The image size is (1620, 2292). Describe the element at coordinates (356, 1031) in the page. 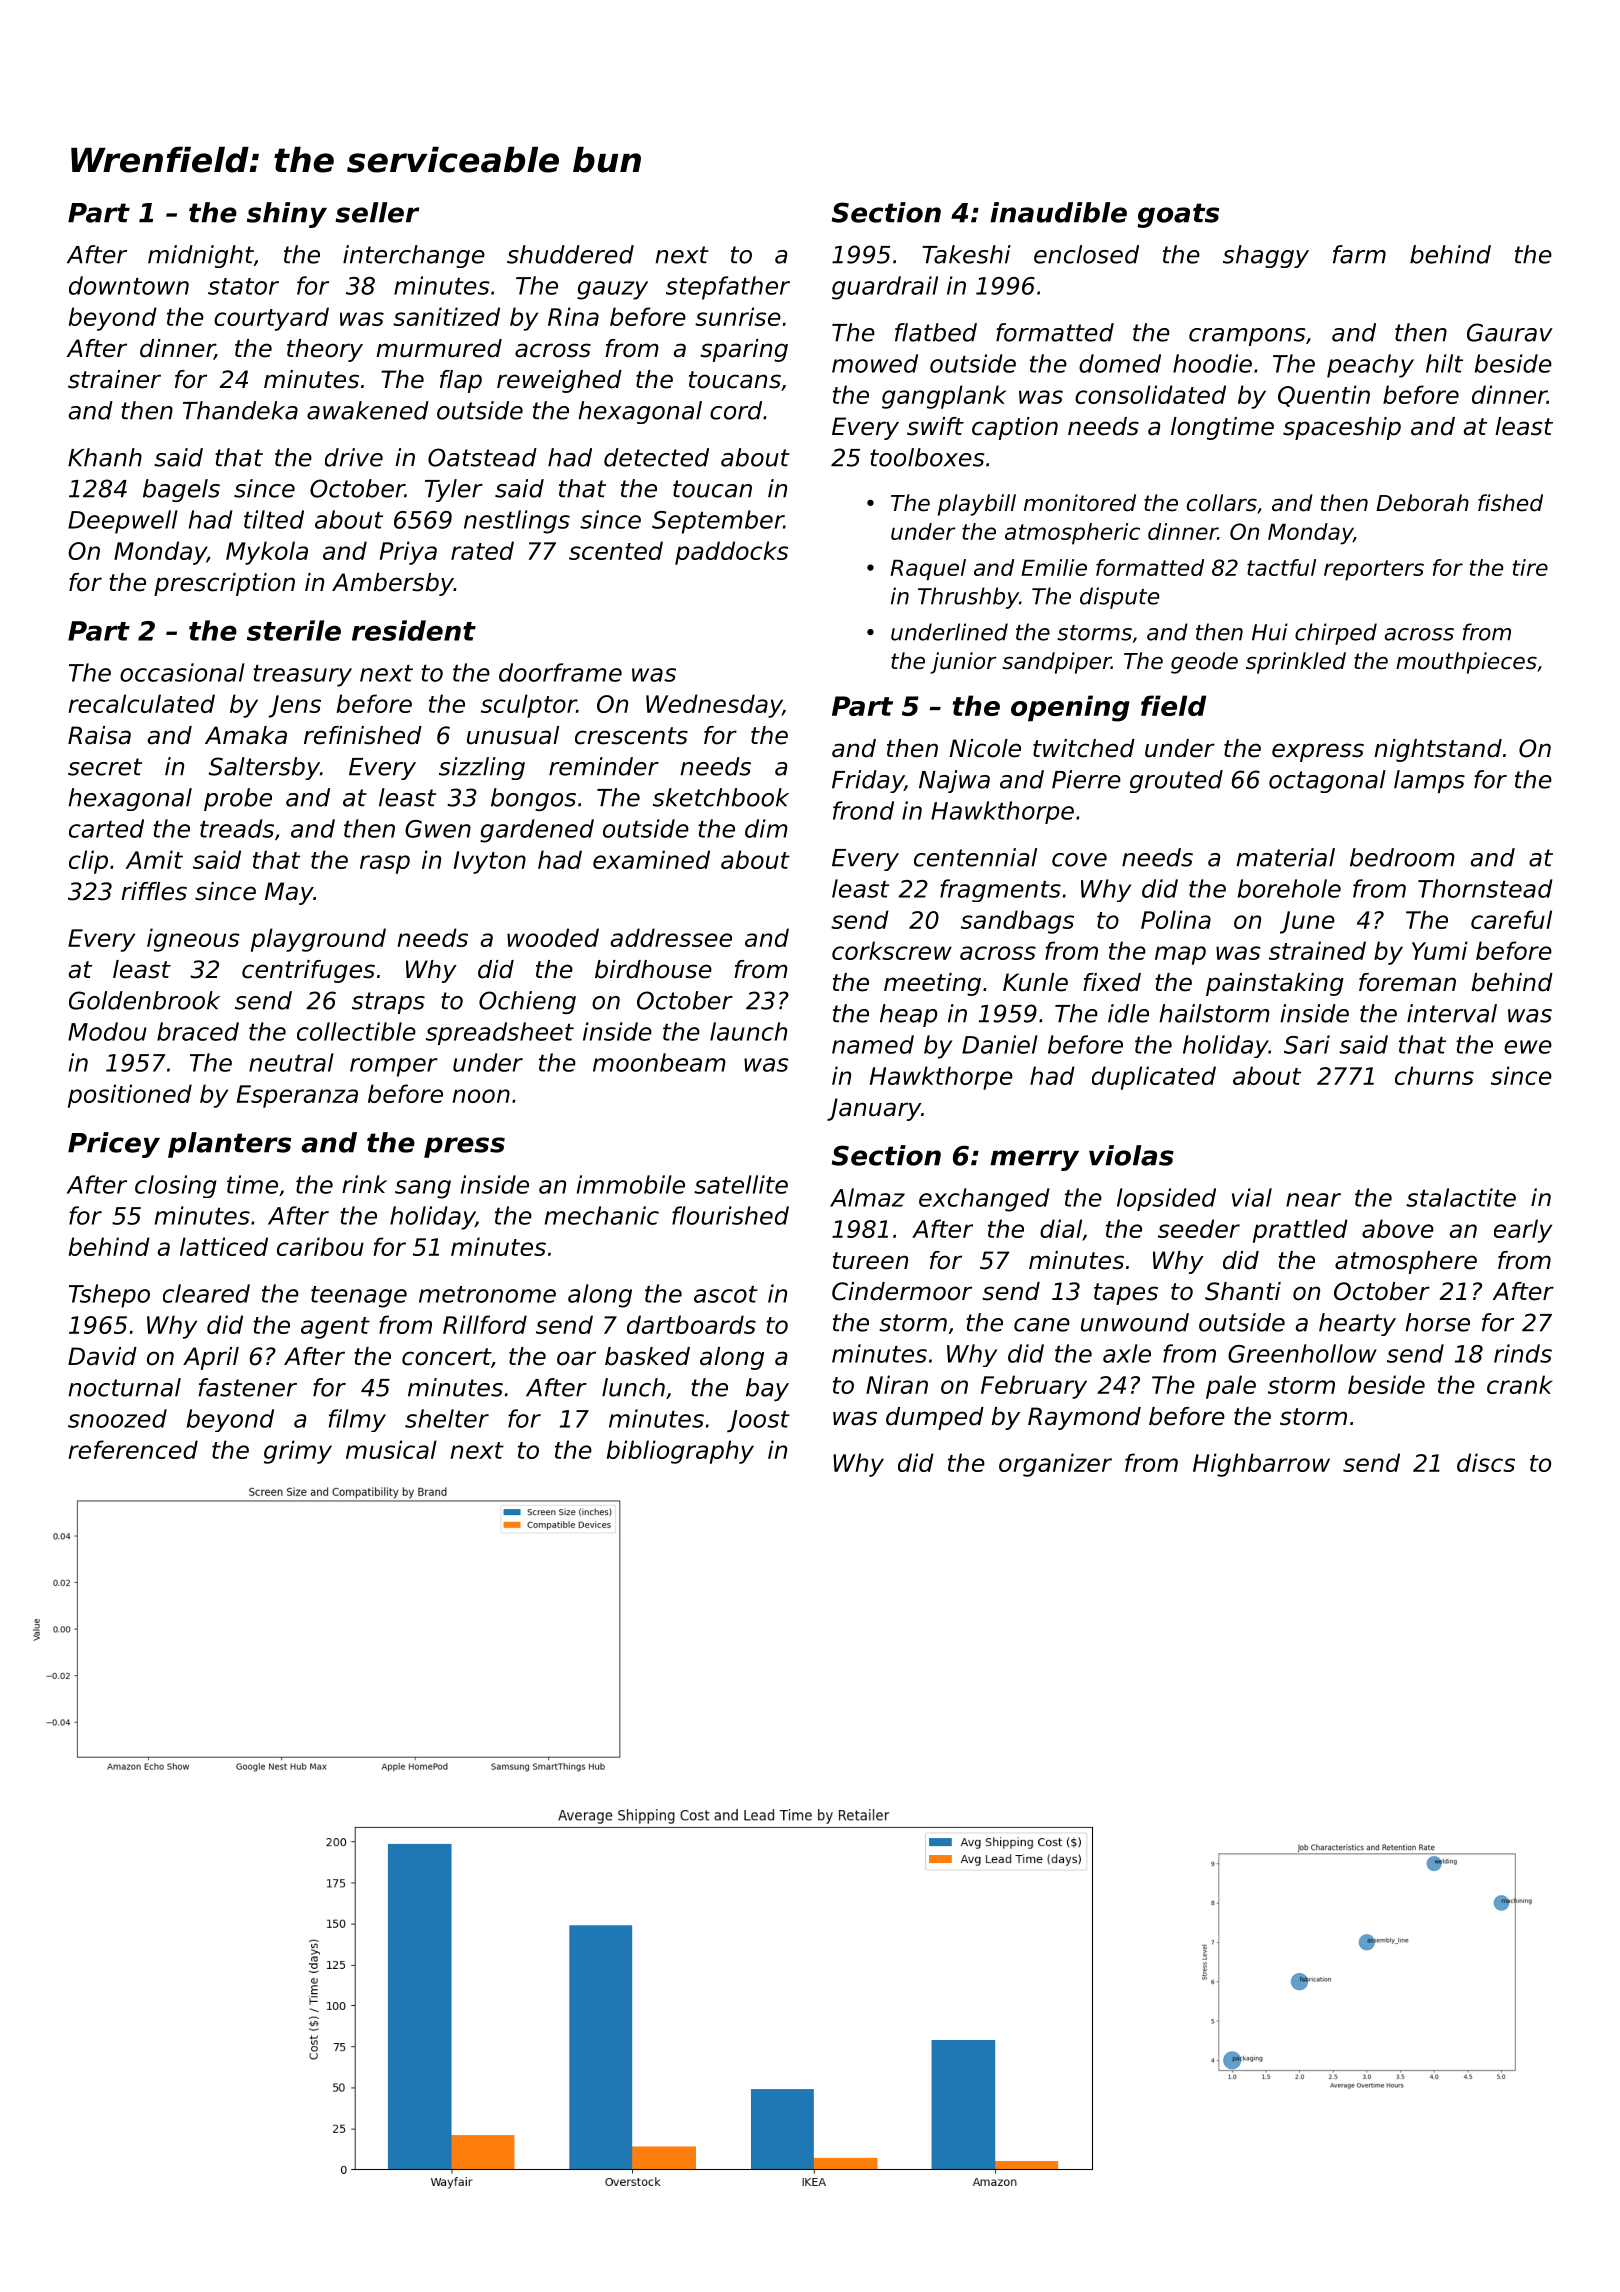

I see `collectible` at that location.
